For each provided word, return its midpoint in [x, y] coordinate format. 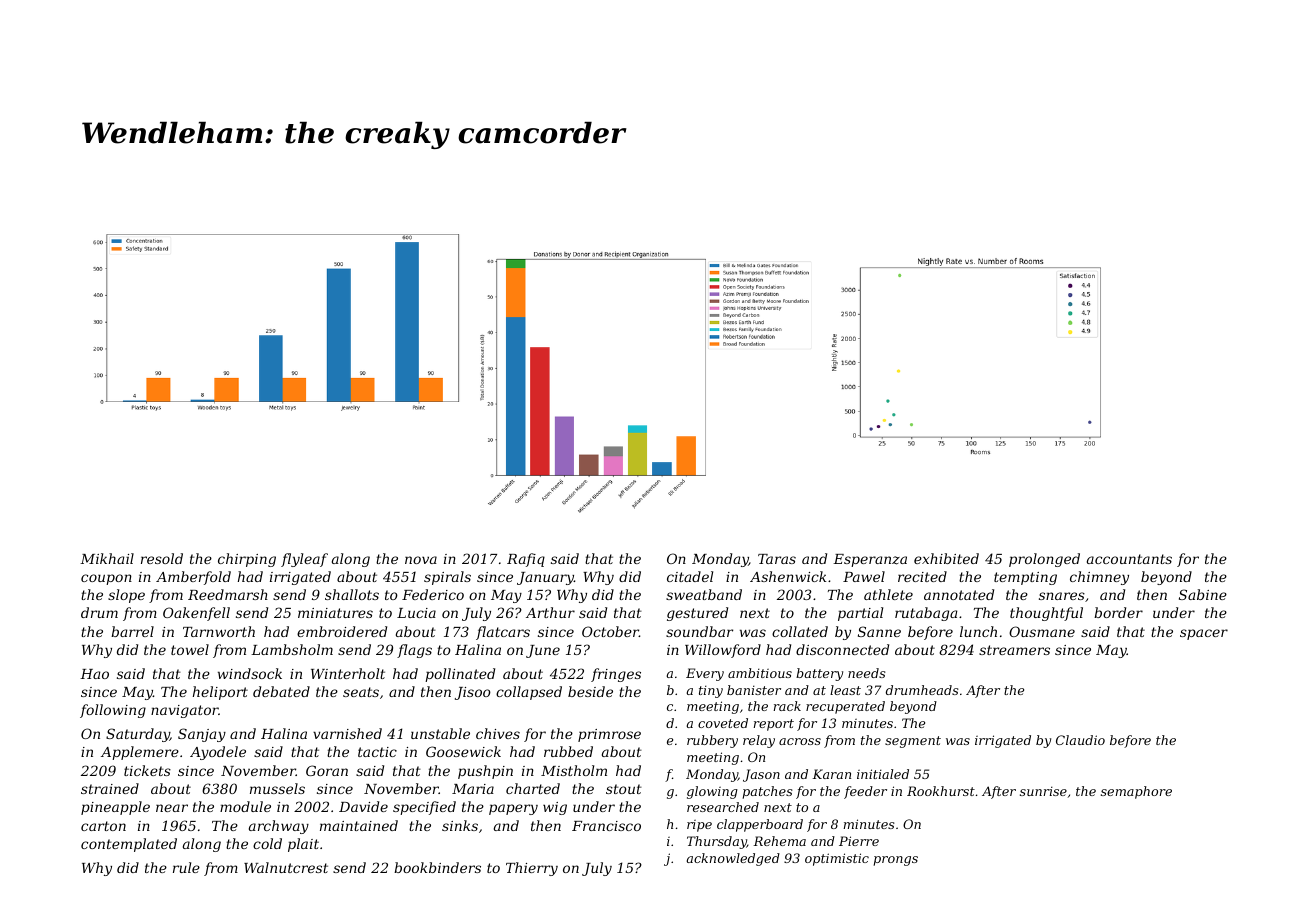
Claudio [1080, 740]
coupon [106, 579]
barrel [132, 631]
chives [498, 733]
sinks [460, 825]
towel [190, 649]
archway [279, 827]
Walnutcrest [286, 867]
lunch [978, 631]
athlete [888, 594]
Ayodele [218, 753]
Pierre [859, 841]
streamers [1014, 650]
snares [1062, 596]
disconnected [842, 649]
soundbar [699, 631]
